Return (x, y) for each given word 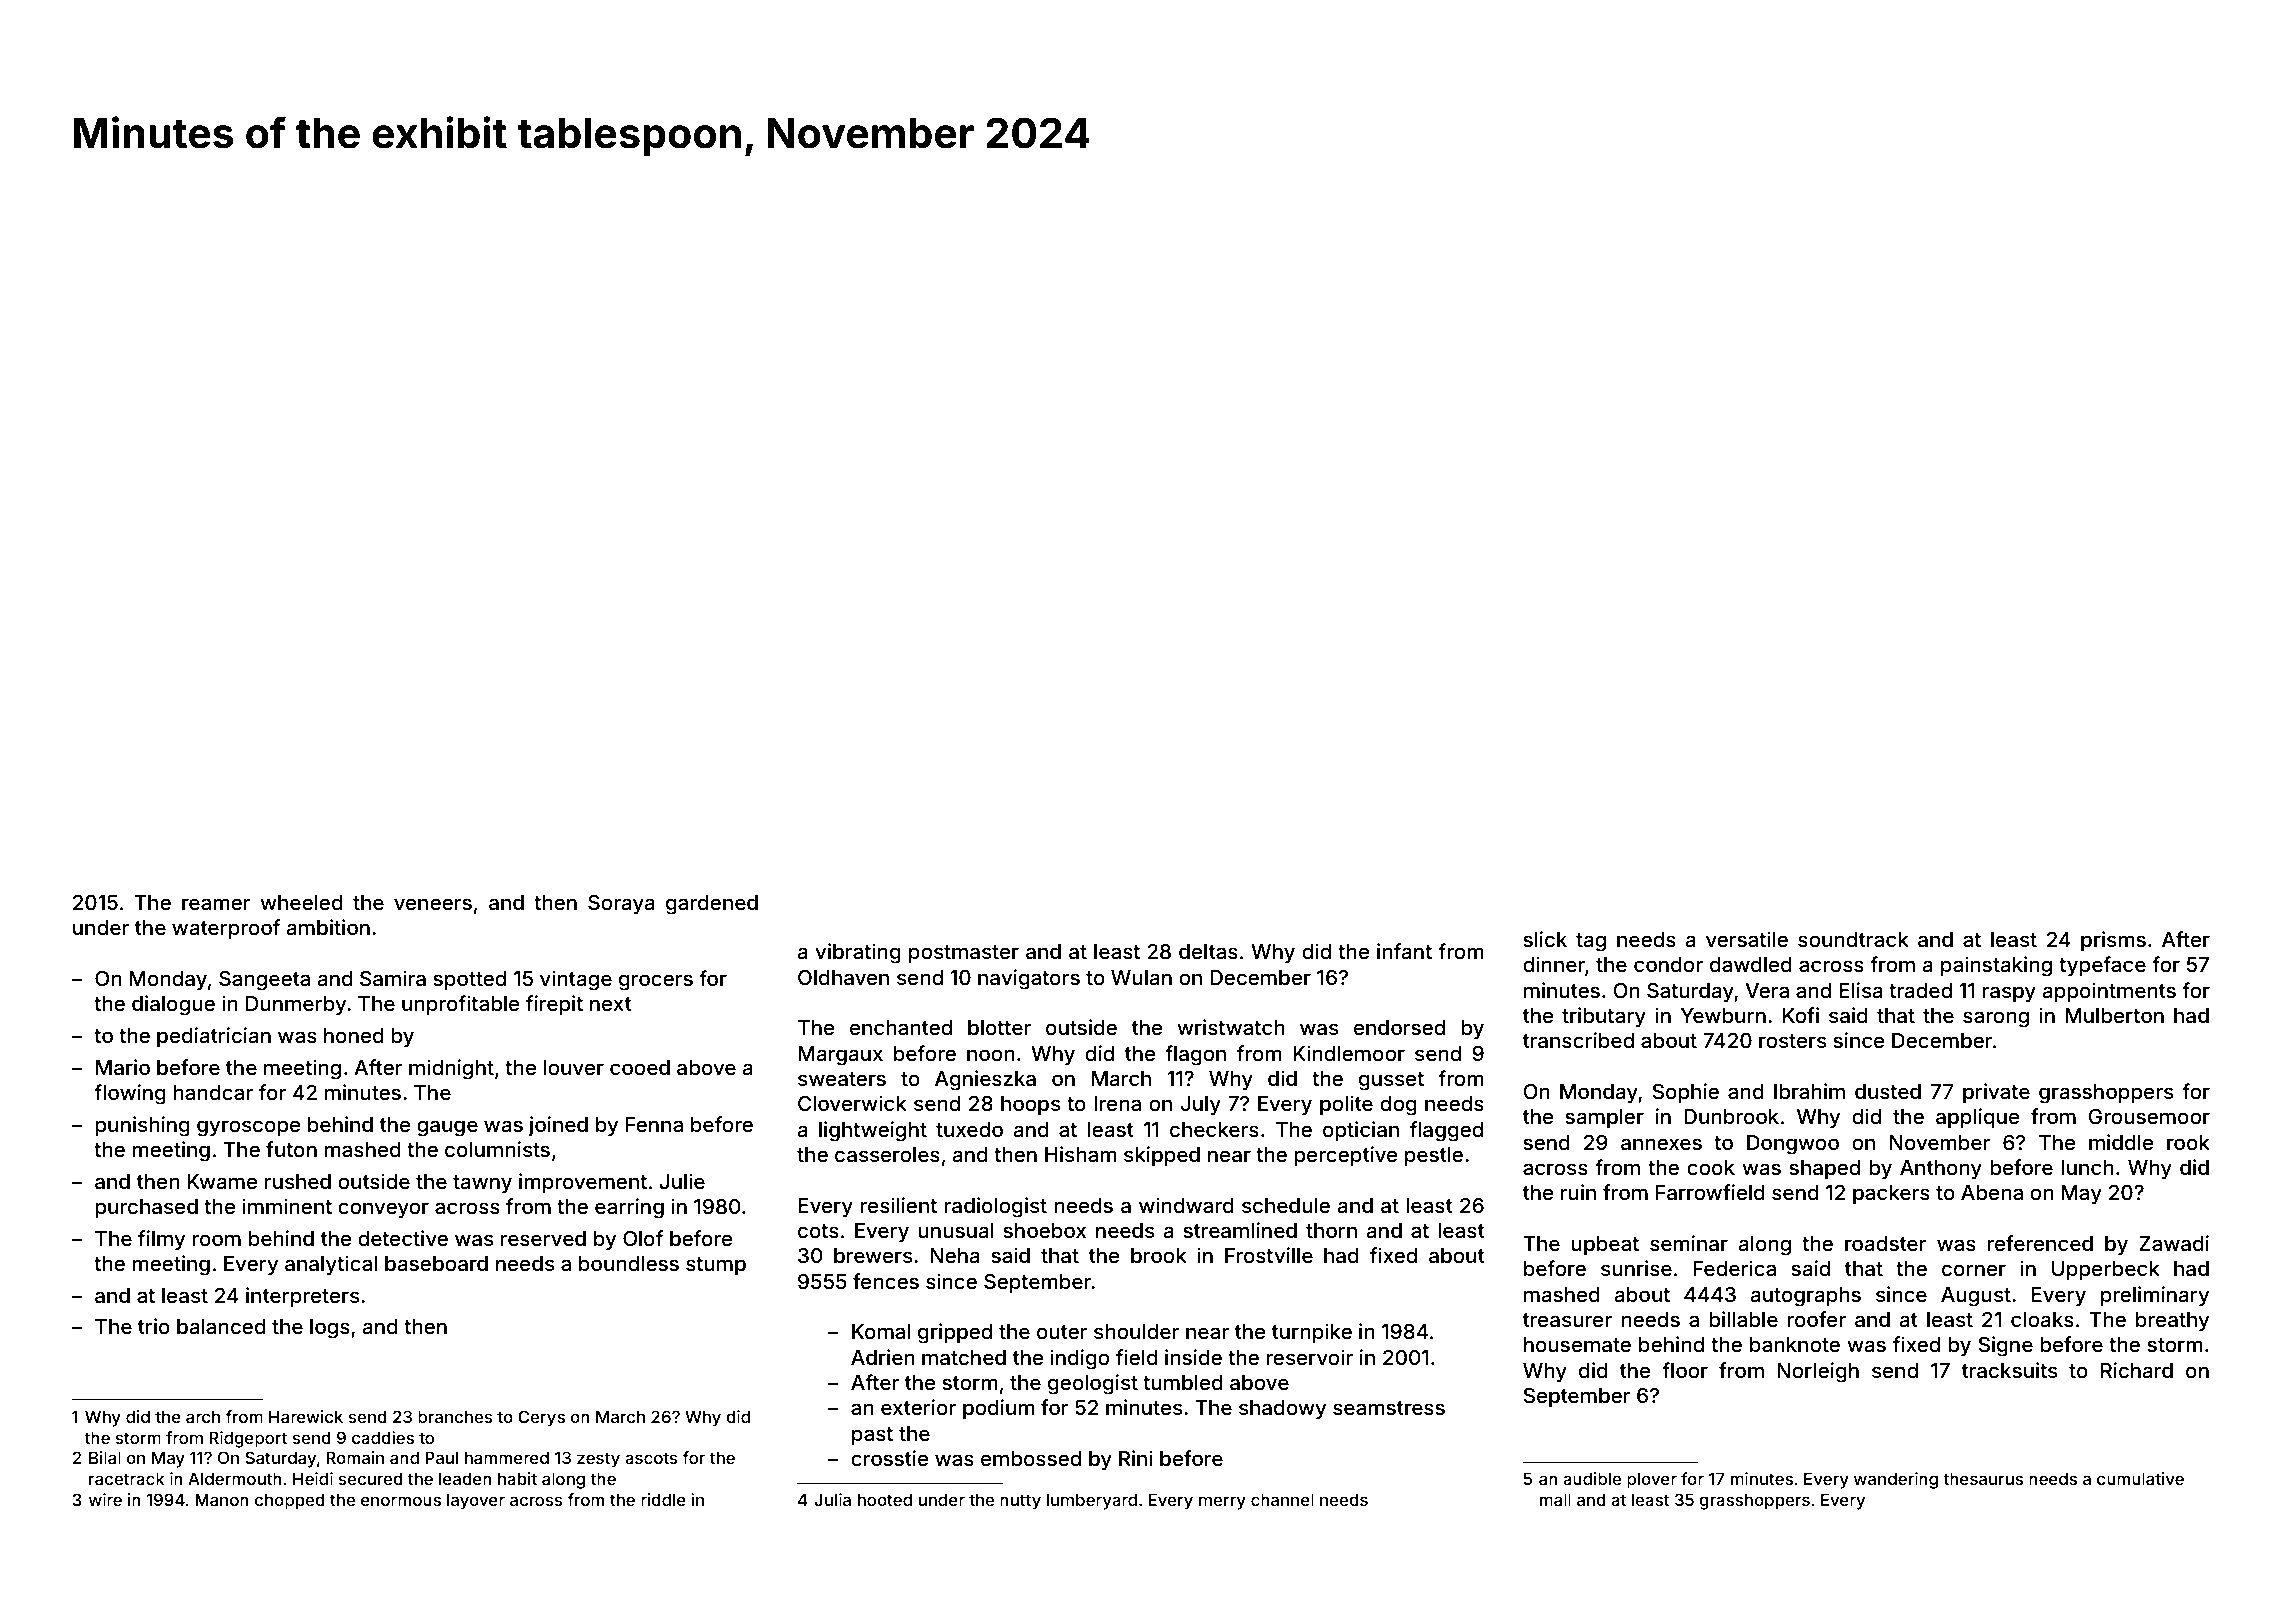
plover (1652, 1480)
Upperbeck (2106, 1270)
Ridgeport (248, 1439)
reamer (216, 904)
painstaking (1996, 966)
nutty (1020, 1502)
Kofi (1801, 1015)
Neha (955, 1255)
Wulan (1141, 977)
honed (354, 1035)
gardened (712, 905)
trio (154, 1326)
